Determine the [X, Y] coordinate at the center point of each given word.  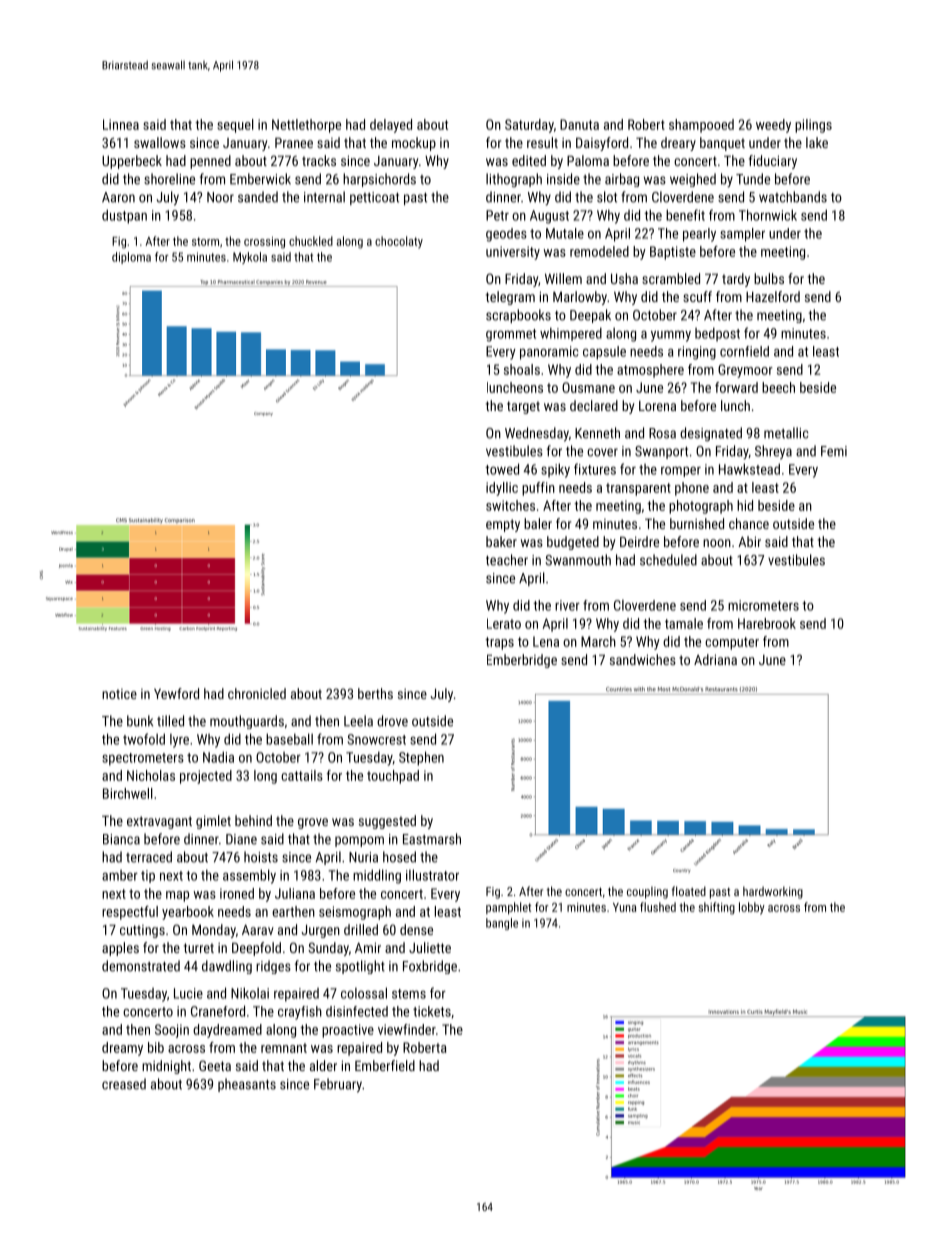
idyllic [502, 489]
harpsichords [379, 180]
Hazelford [773, 296]
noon [717, 543]
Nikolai [250, 993]
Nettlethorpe [306, 126]
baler [538, 523]
